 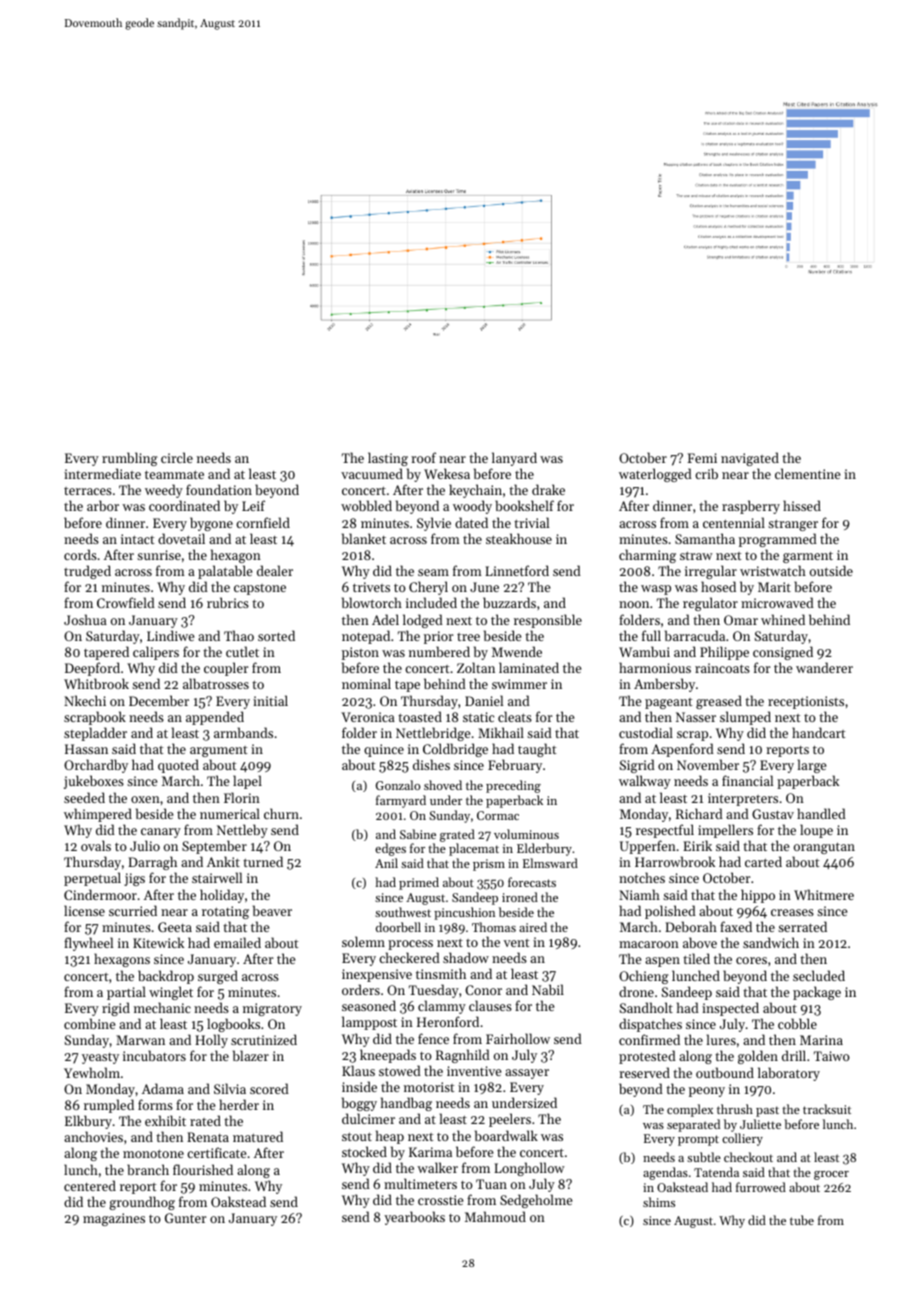 I want to click on certificate, so click(x=216, y=1152).
